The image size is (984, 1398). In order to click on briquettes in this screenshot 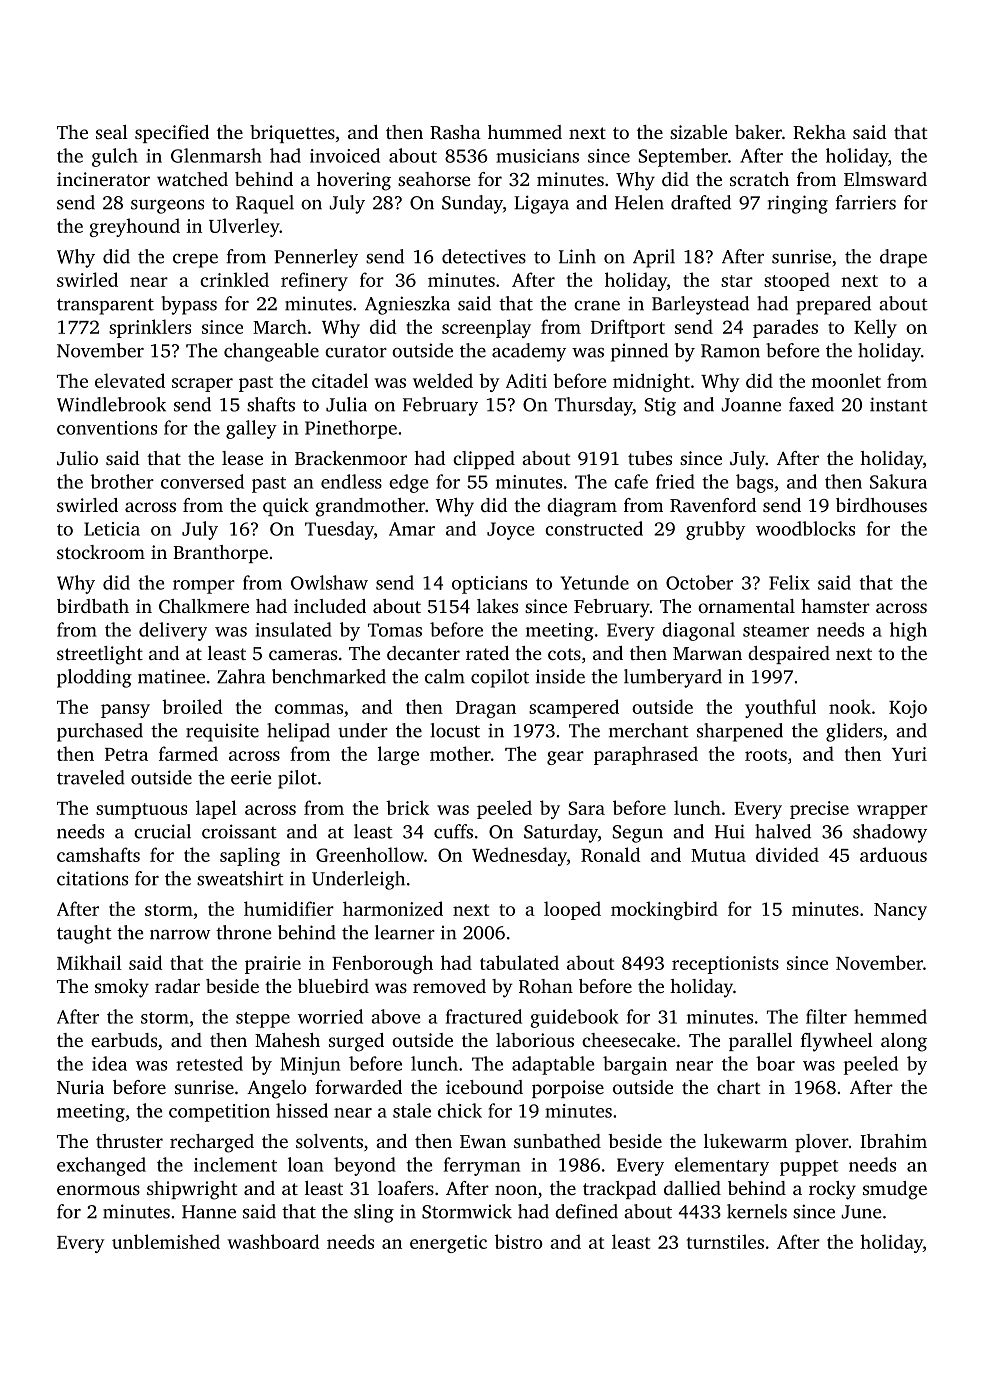, I will do `click(292, 134)`.
